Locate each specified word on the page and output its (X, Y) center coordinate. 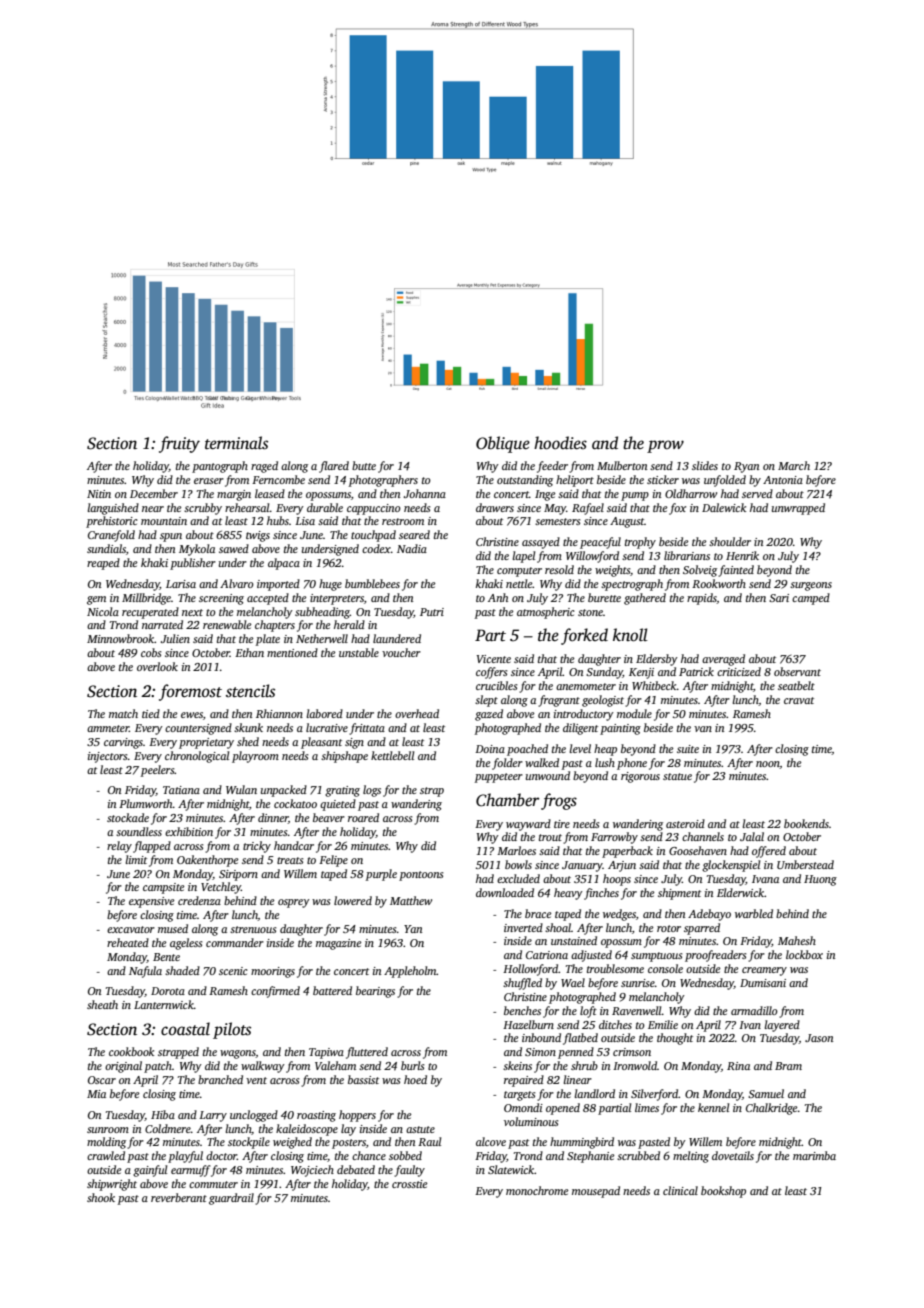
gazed (489, 715)
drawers (495, 507)
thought (675, 1039)
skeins (517, 1065)
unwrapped (798, 509)
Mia (96, 1094)
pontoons (421, 876)
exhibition (189, 831)
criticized (739, 671)
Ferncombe (278, 479)
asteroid (685, 823)
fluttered (367, 1053)
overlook (157, 666)
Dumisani (763, 983)
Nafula (145, 972)
